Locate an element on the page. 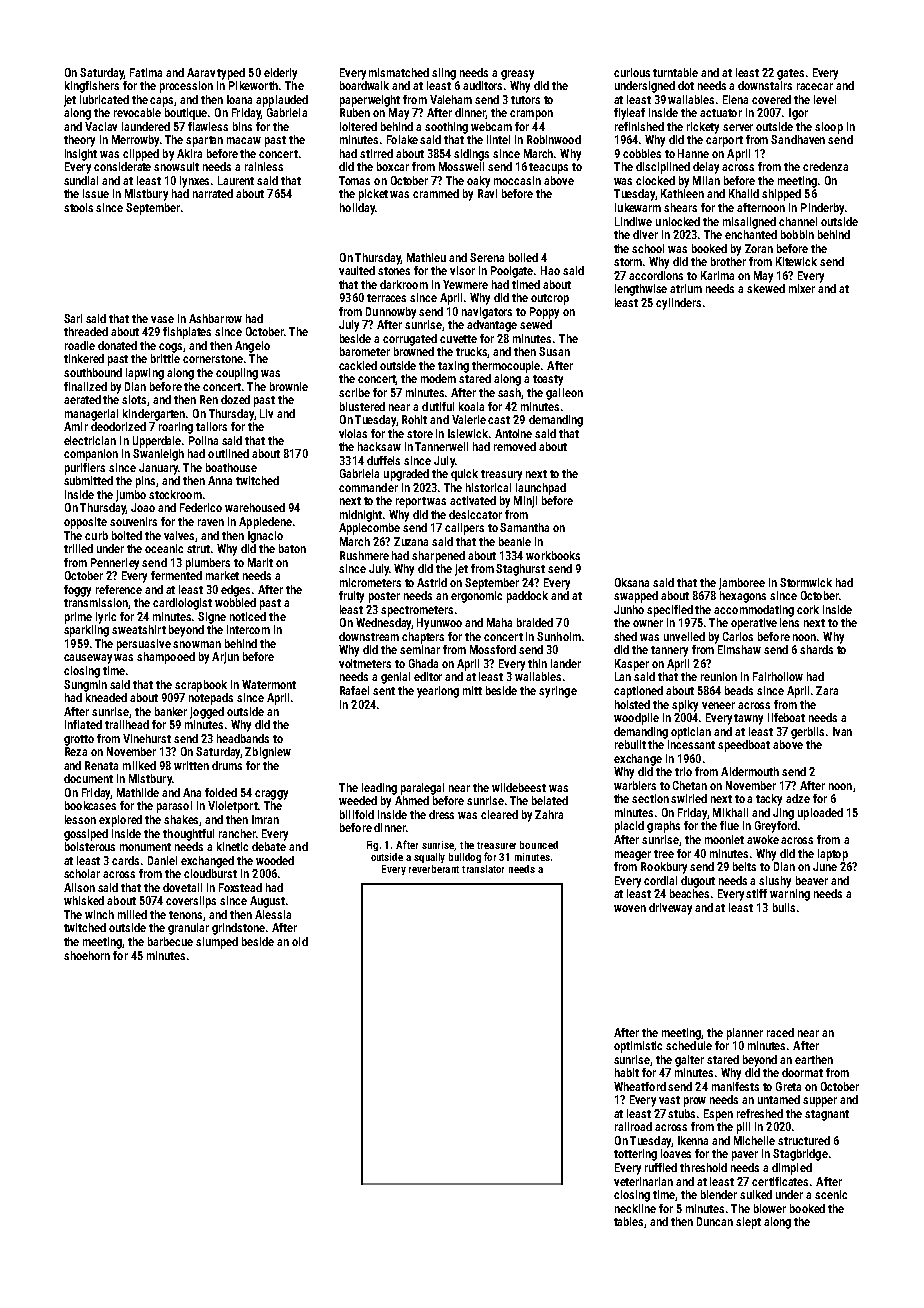 This document has width=924, height=1308. slumped is located at coordinates (217, 943).
